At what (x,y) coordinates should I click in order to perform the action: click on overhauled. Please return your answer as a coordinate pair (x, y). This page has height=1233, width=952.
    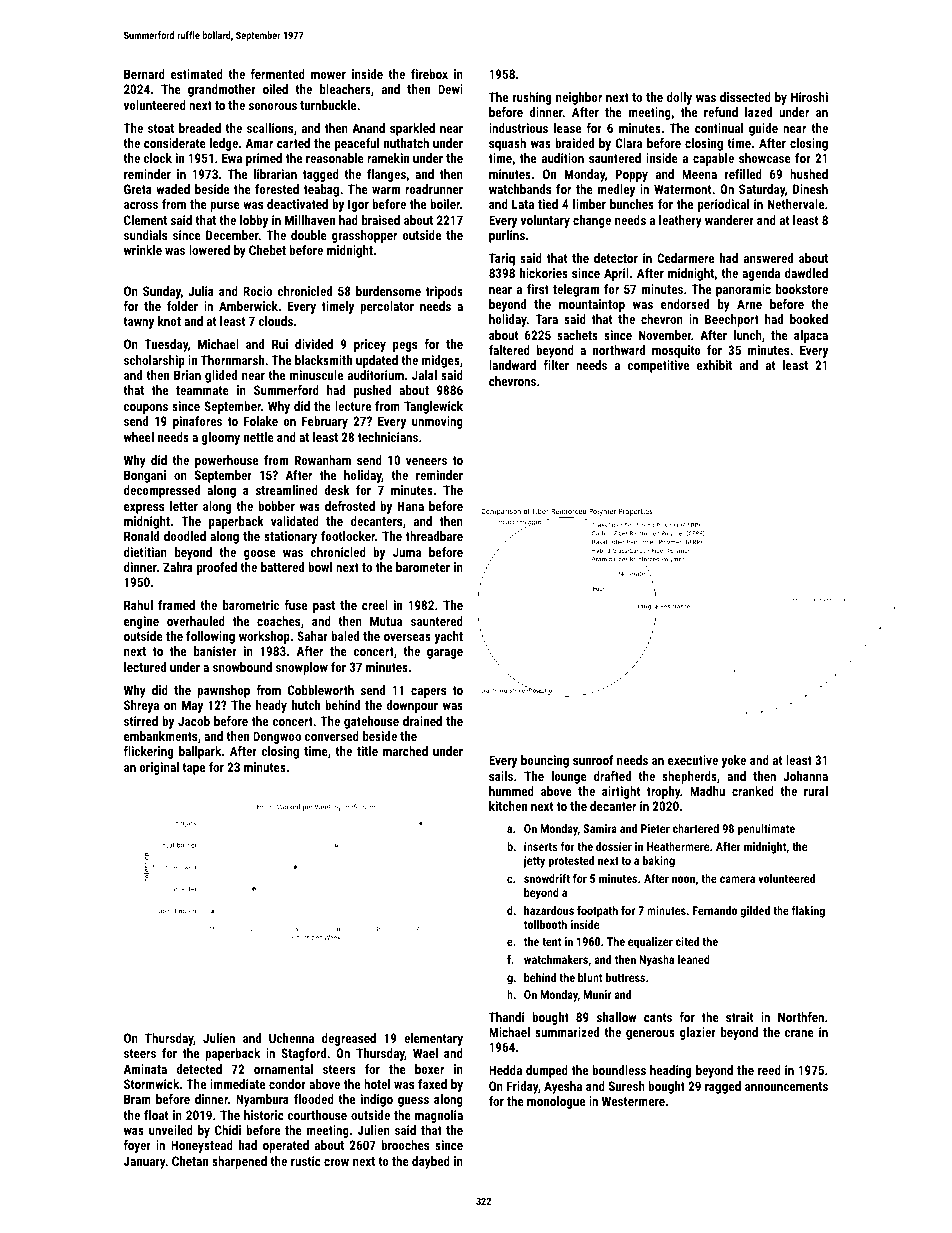
    Looking at the image, I should click on (196, 621).
